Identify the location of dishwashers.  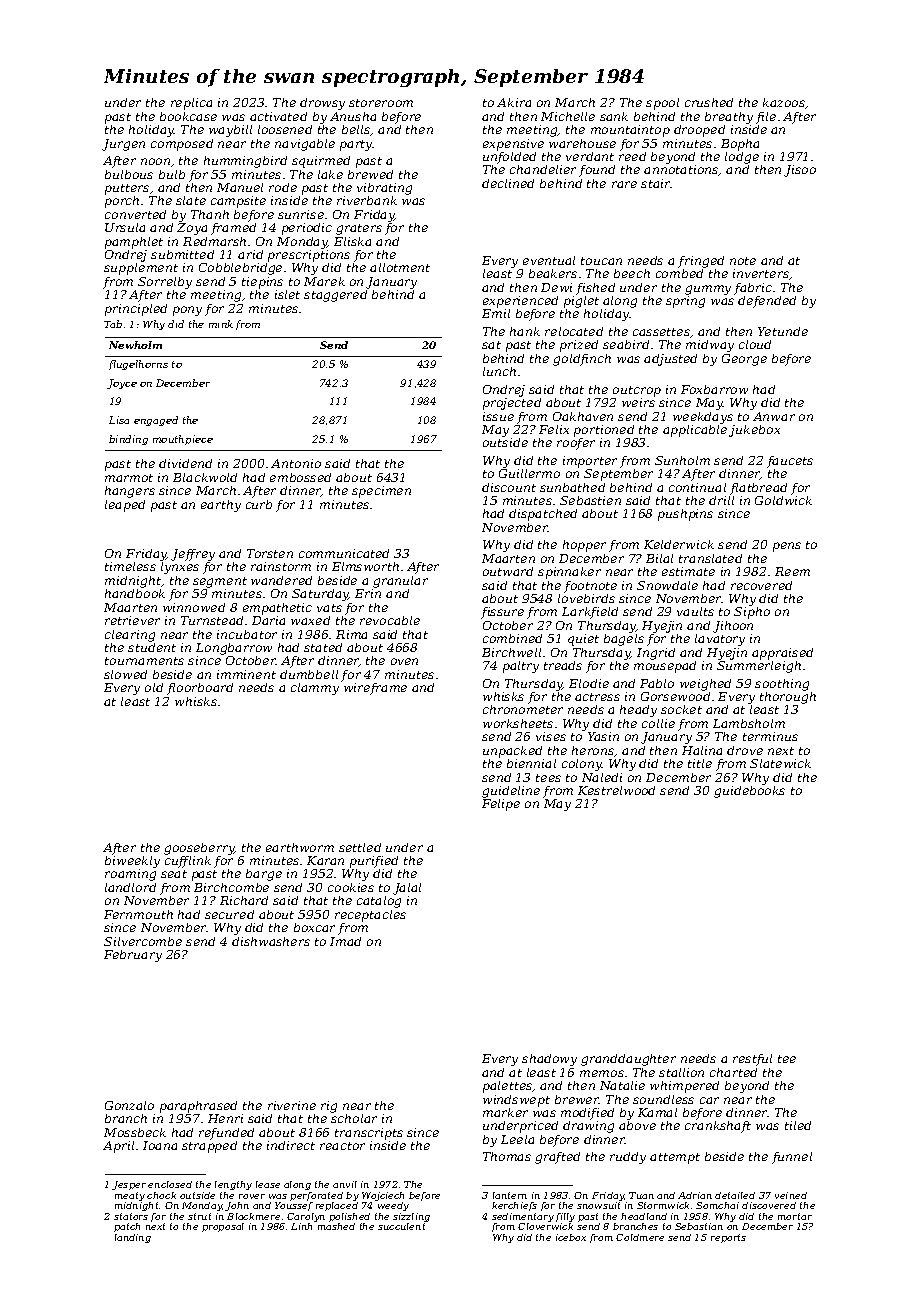
(271, 941).
